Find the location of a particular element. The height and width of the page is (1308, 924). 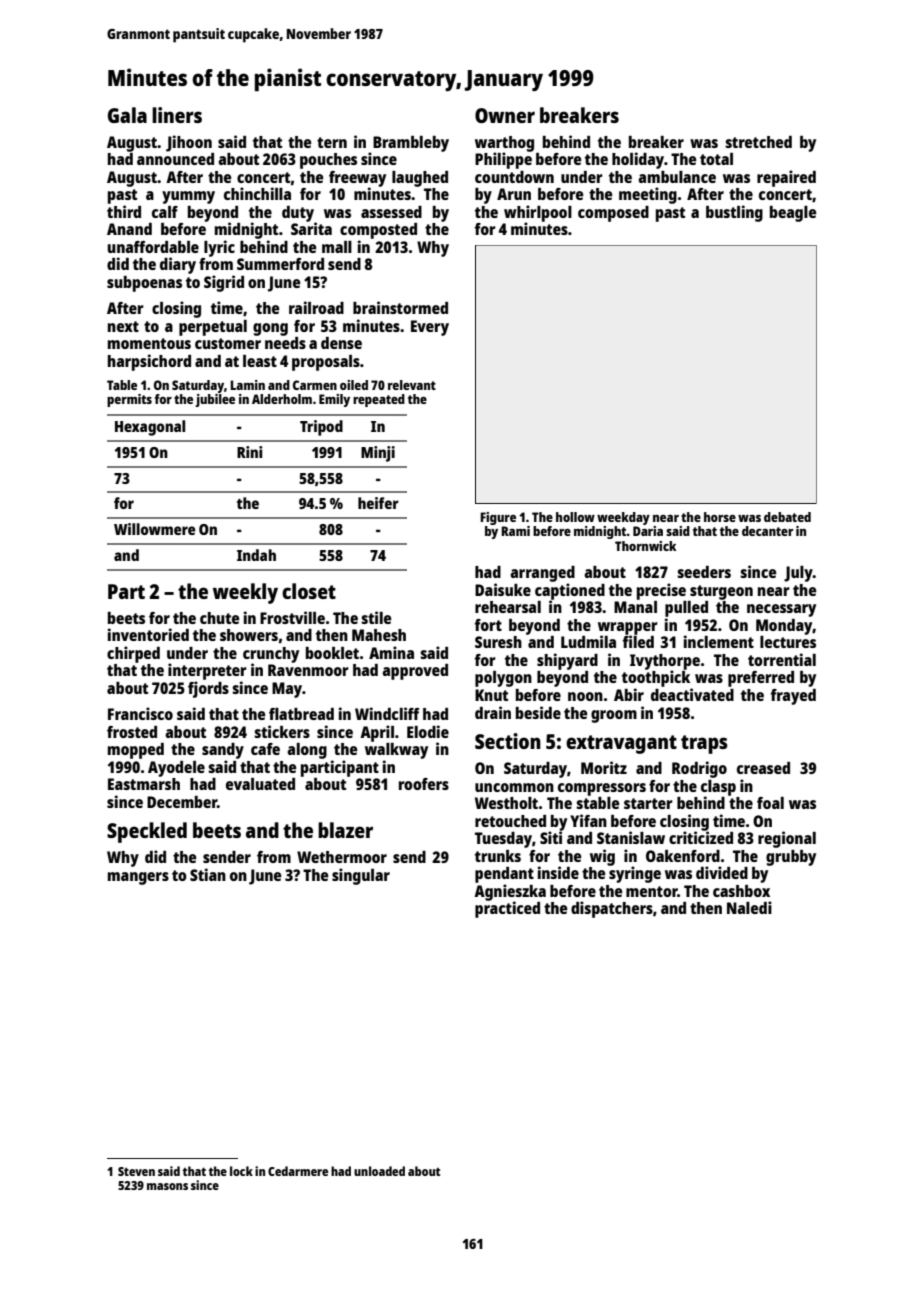

liners is located at coordinates (177, 115).
